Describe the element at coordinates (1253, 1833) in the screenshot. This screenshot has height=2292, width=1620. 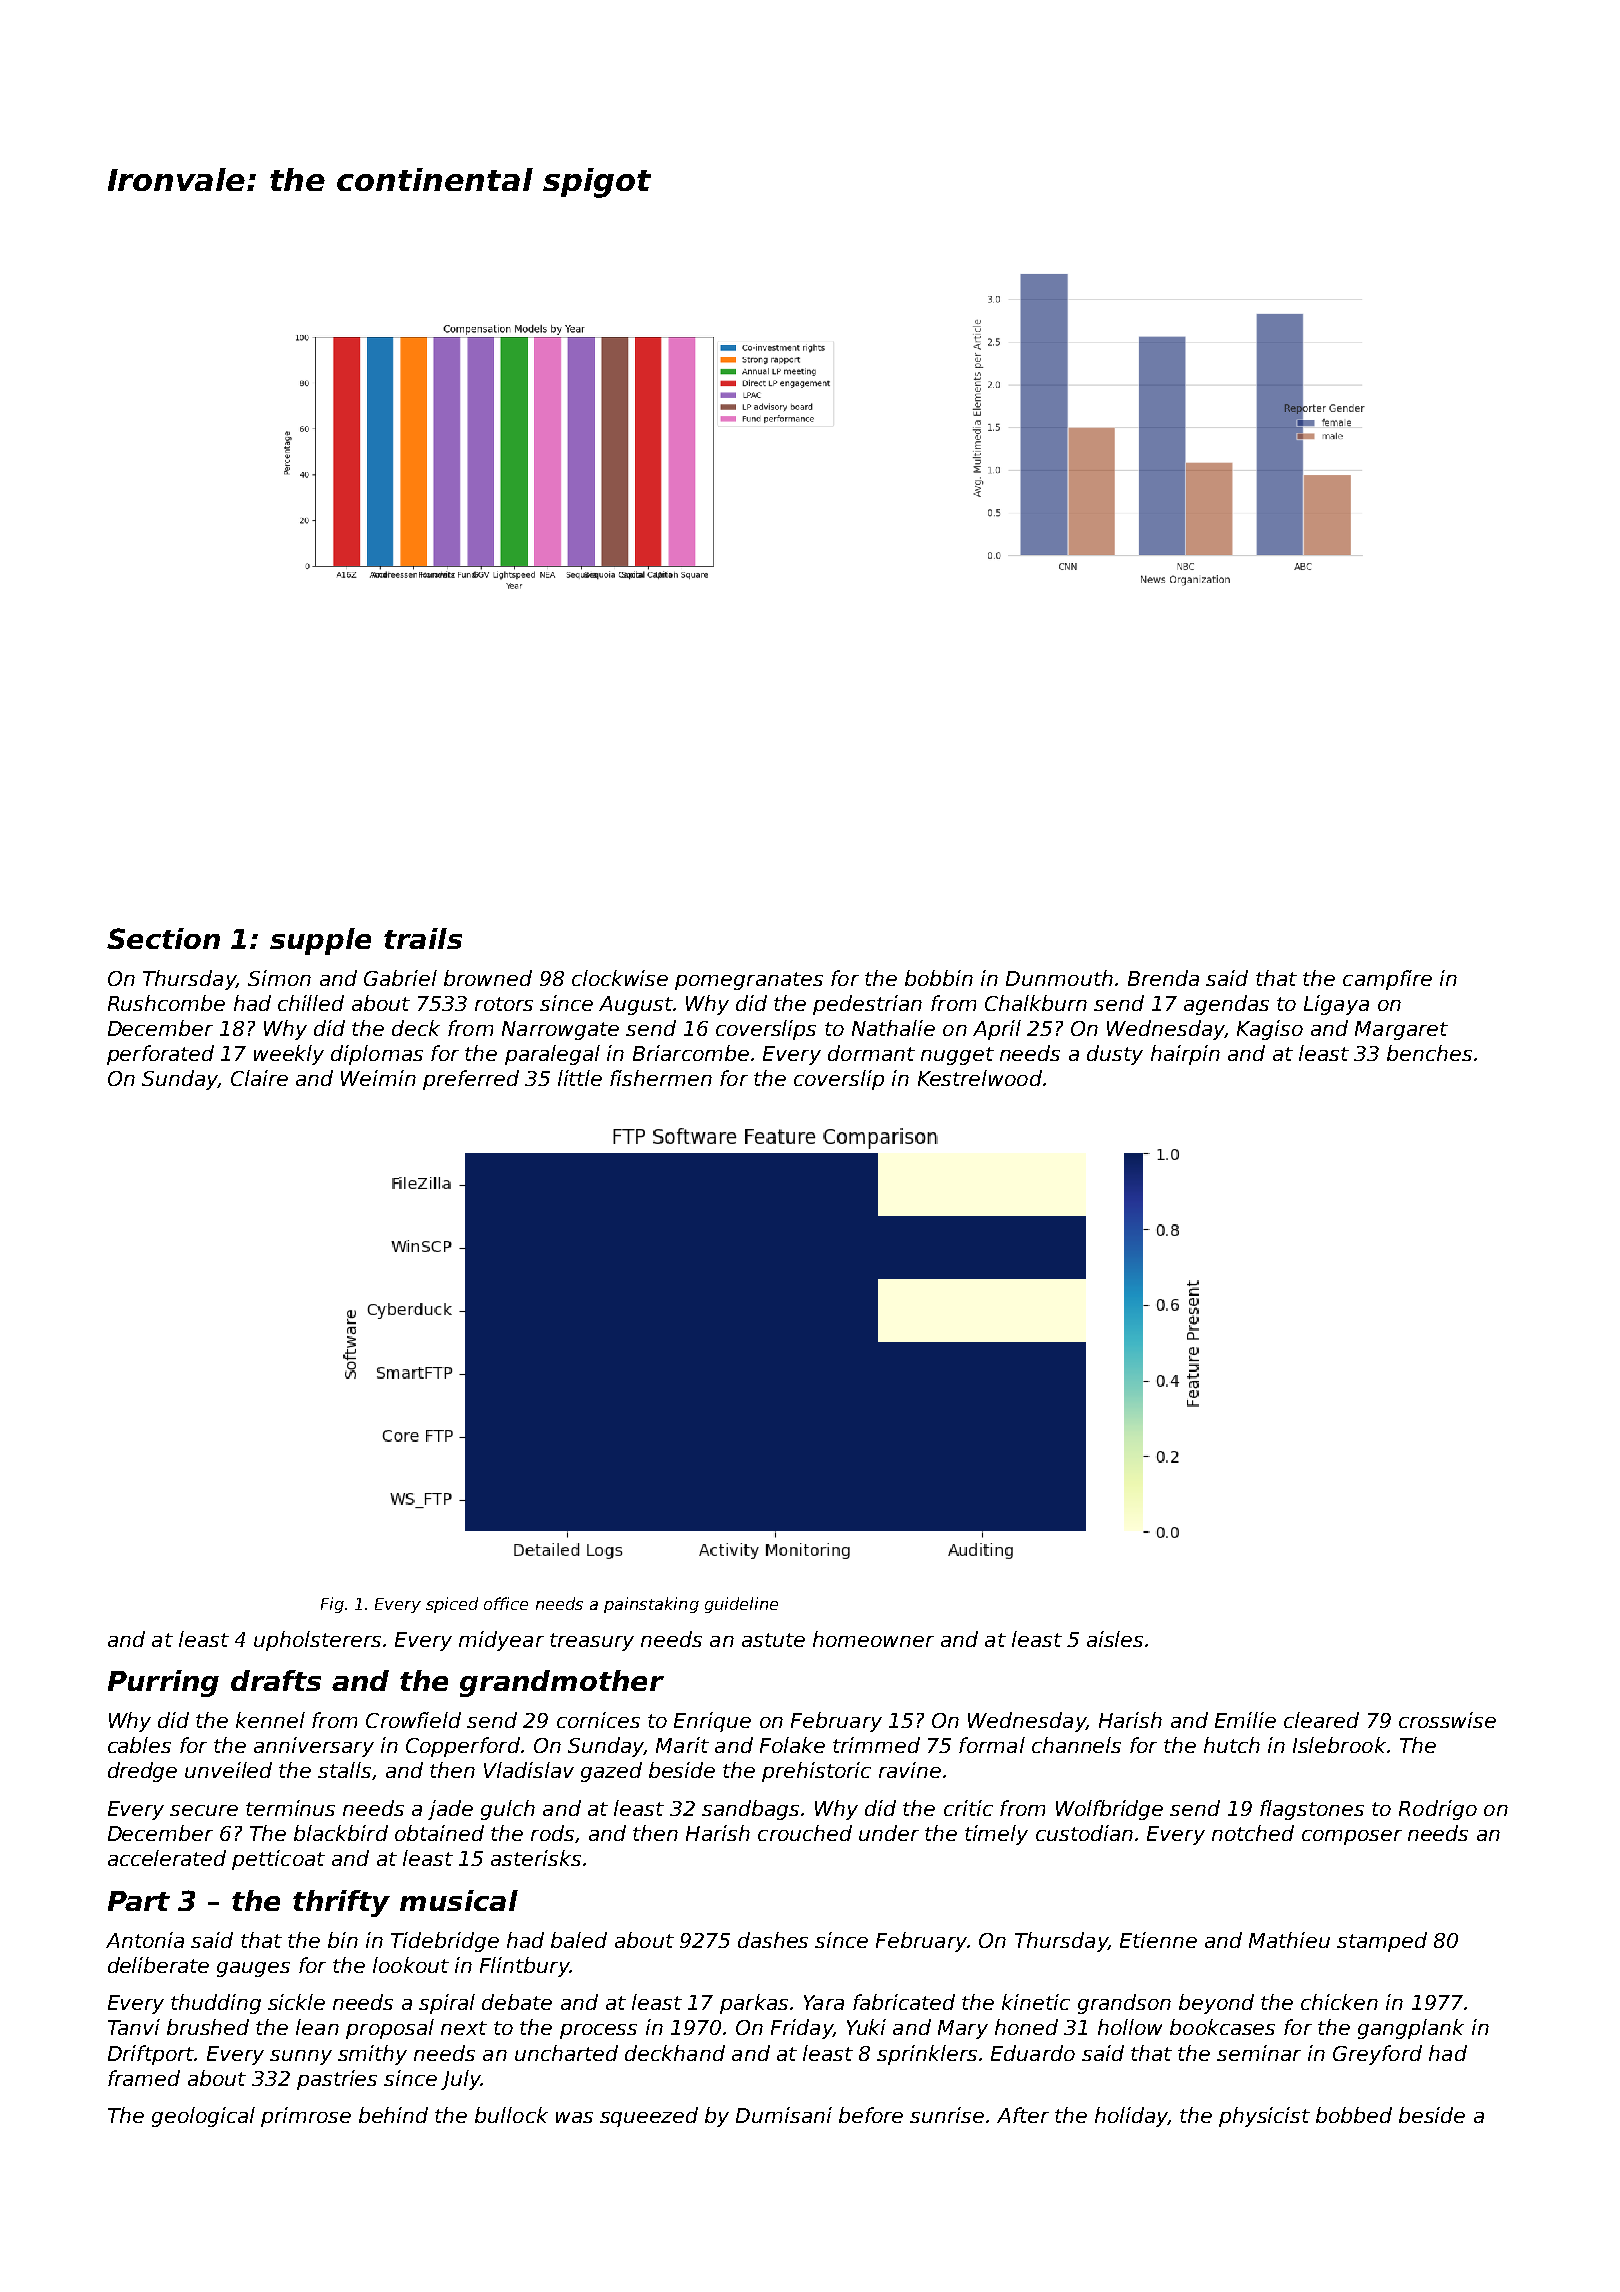
I see `notched` at that location.
